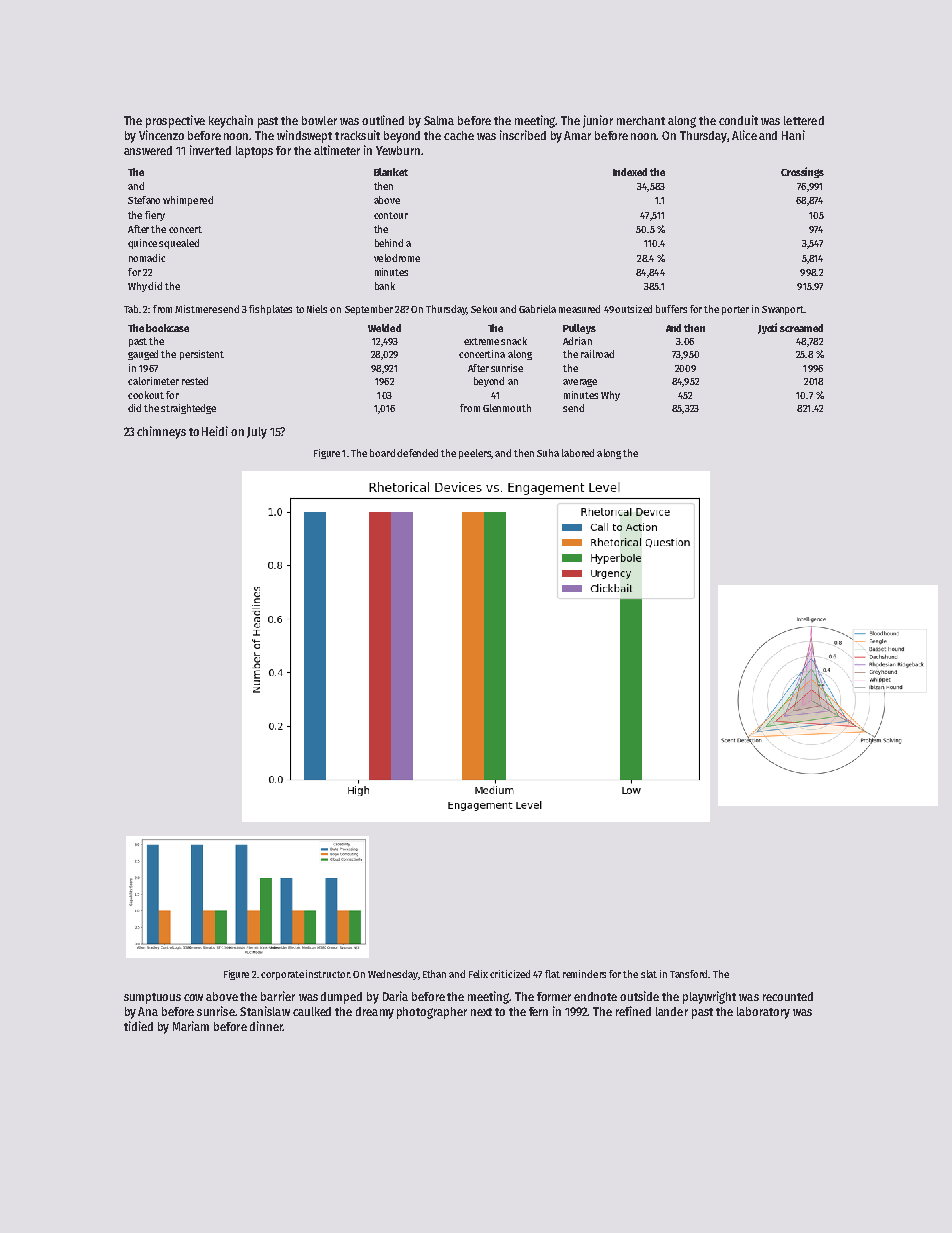 This screenshot has height=1233, width=952. What do you see at coordinates (327, 974) in the screenshot?
I see `instructor` at bounding box center [327, 974].
